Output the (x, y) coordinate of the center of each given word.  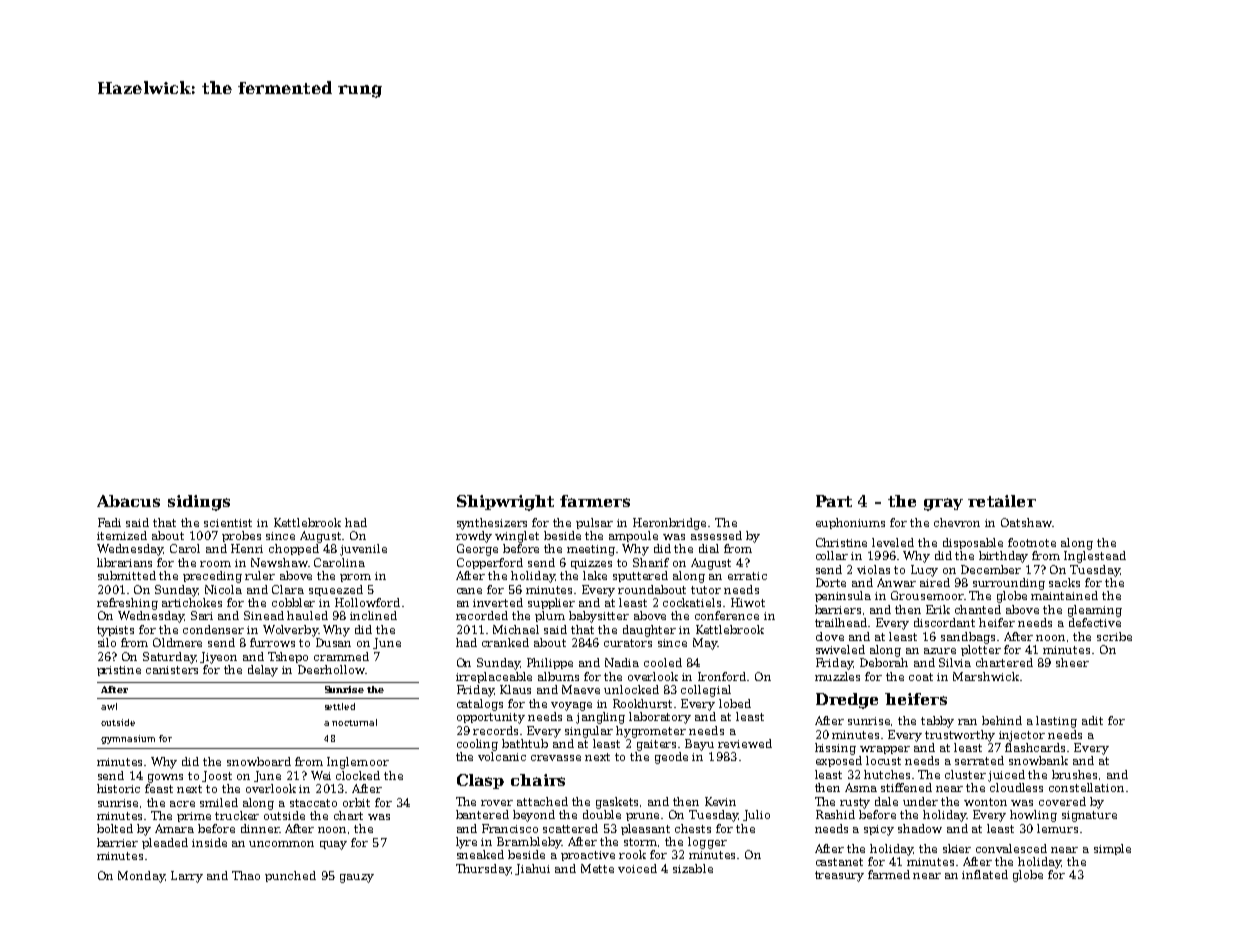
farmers (595, 501)
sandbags (968, 638)
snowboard (259, 761)
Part (834, 501)
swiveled (840, 649)
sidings (199, 503)
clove (830, 636)
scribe (1114, 636)
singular (589, 732)
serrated (979, 760)
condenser (213, 629)
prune (644, 817)
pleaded (165, 843)
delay (263, 671)
